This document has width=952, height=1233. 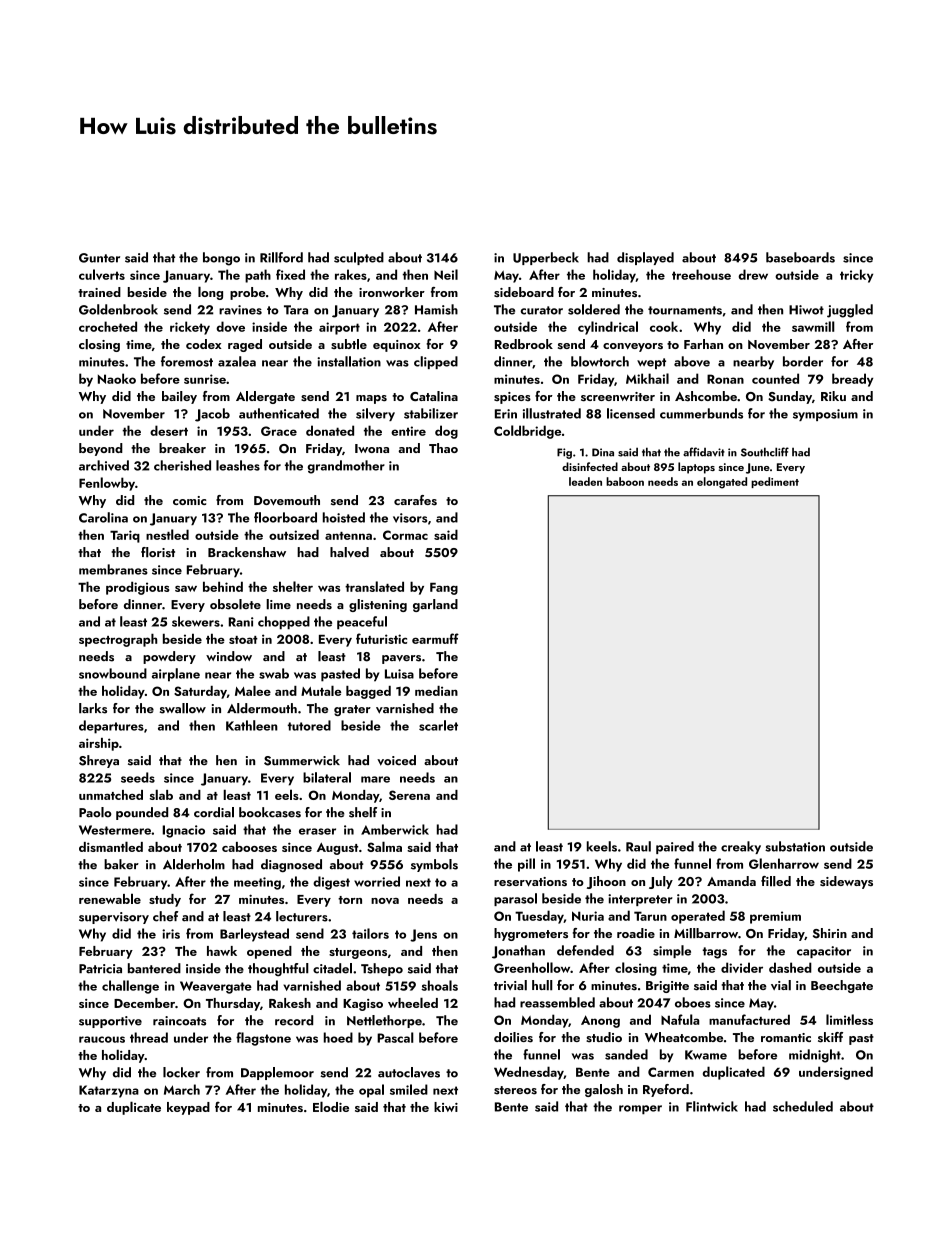 What do you see at coordinates (413, 1002) in the document?
I see `wheeled` at bounding box center [413, 1002].
